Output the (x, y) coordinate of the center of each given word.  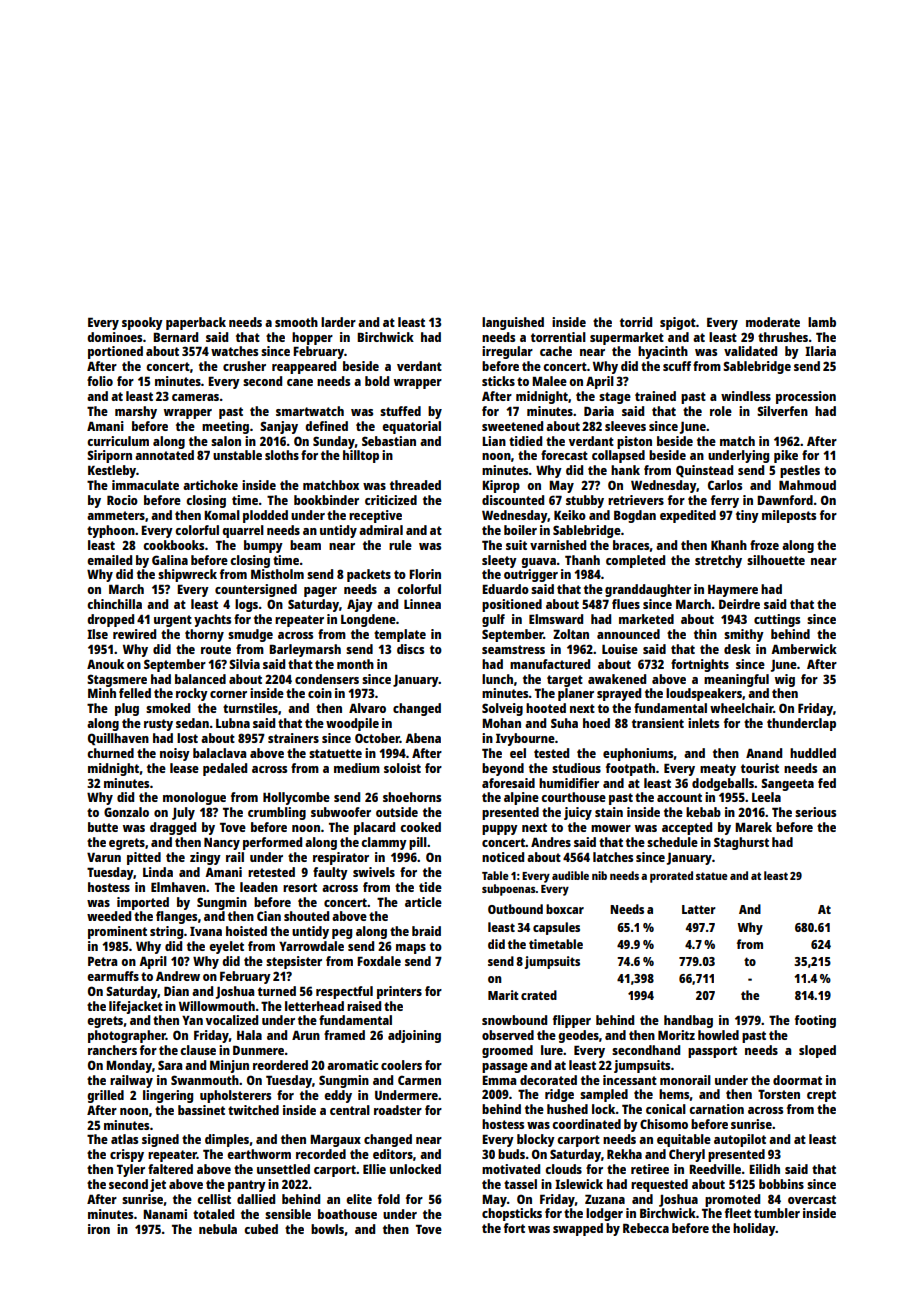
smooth (296, 322)
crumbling (277, 813)
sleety (499, 561)
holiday (754, 1229)
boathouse (347, 1214)
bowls (327, 1229)
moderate (773, 322)
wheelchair (741, 708)
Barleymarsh (305, 650)
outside (397, 812)
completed (635, 561)
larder (338, 322)
